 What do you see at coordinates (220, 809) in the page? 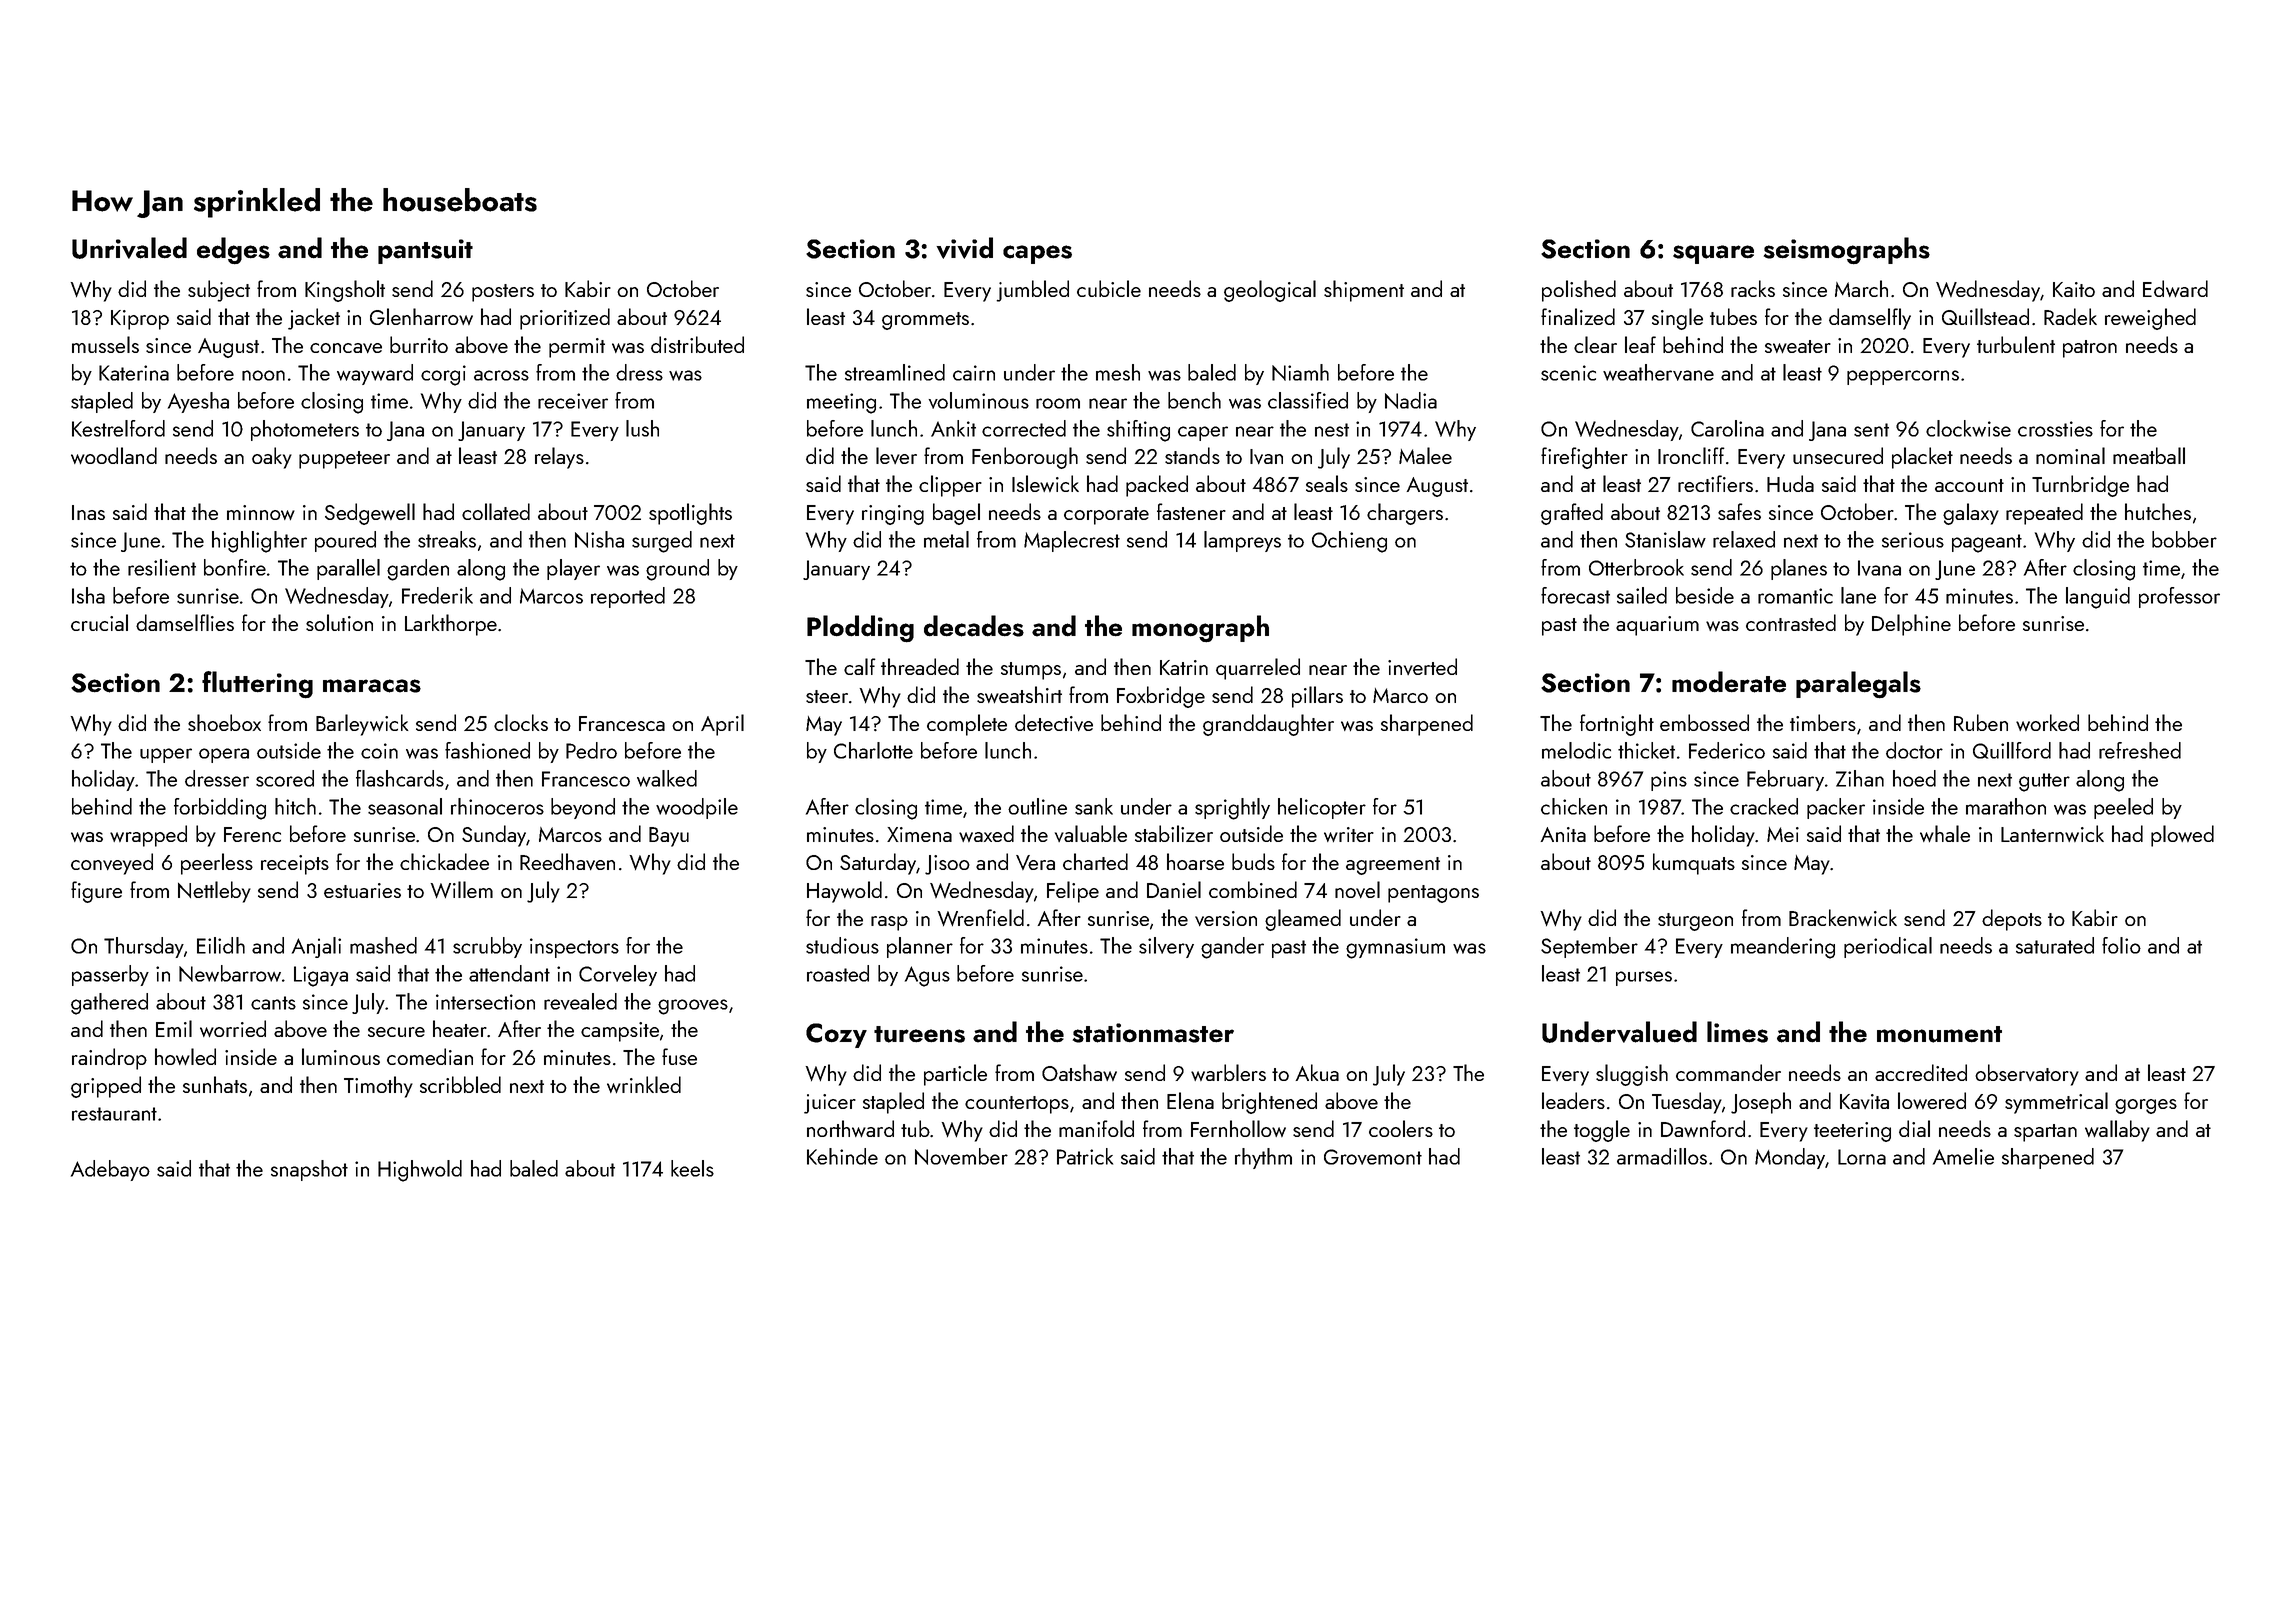
I see `forbidding` at bounding box center [220, 809].
